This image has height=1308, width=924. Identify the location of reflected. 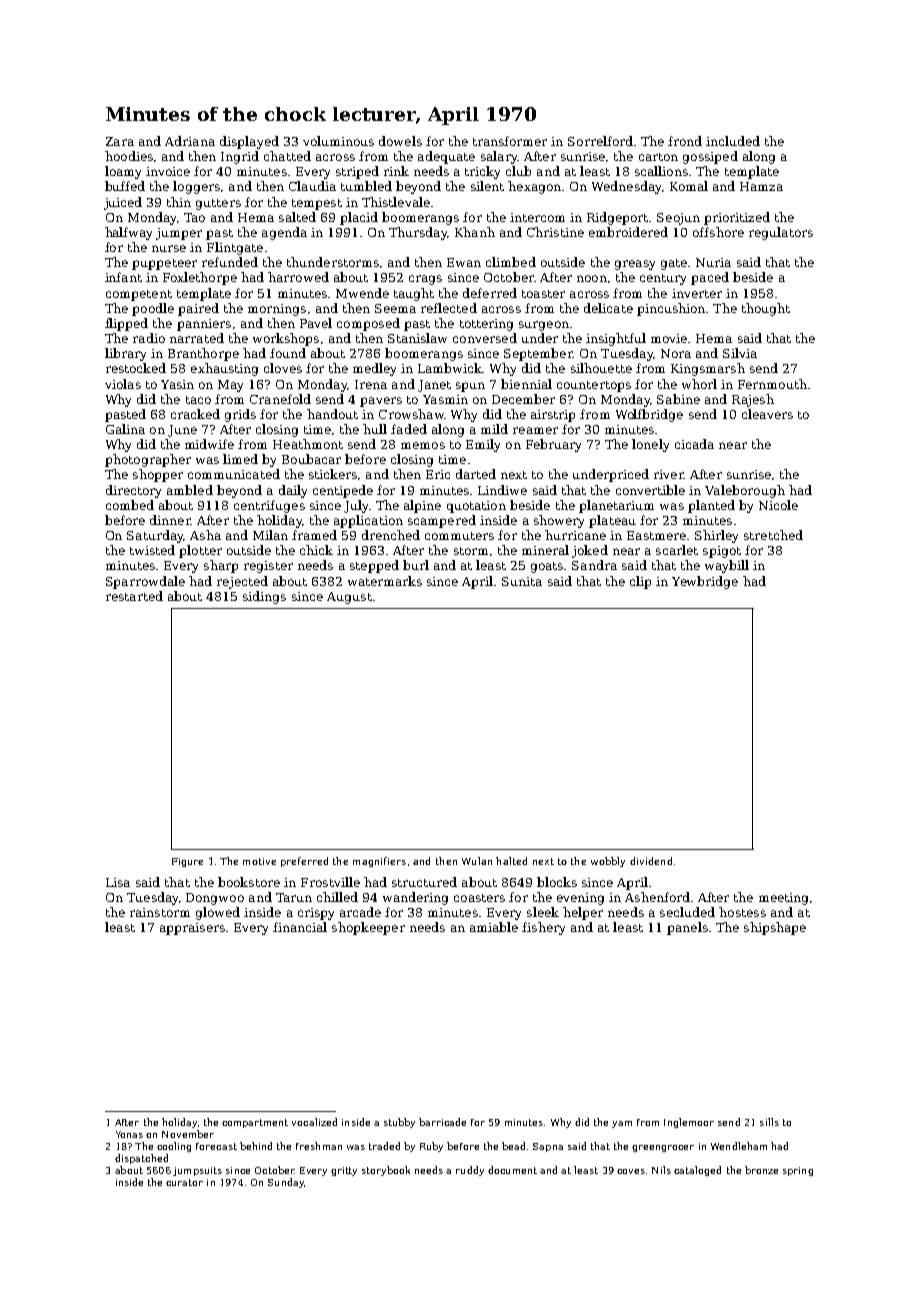
(449, 308).
